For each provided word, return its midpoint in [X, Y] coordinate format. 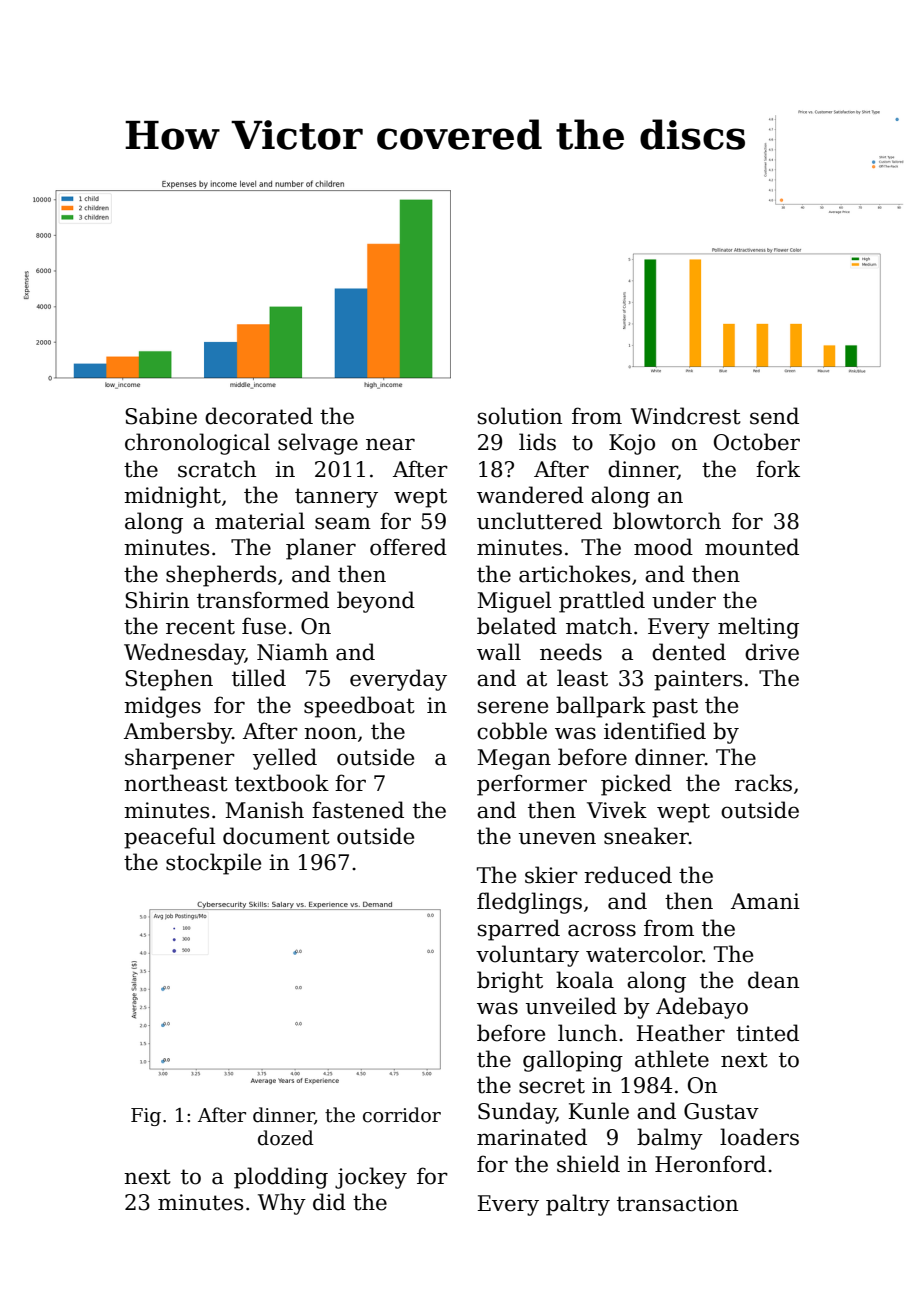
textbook [282, 783]
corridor [402, 1115]
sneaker [646, 836]
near [390, 444]
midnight [172, 497]
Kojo [632, 444]
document [276, 836]
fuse [264, 626]
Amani [765, 901]
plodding [281, 1178]
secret [552, 1086]
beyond [376, 602]
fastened [358, 810]
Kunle [598, 1111]
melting [758, 628]
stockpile [213, 864]
